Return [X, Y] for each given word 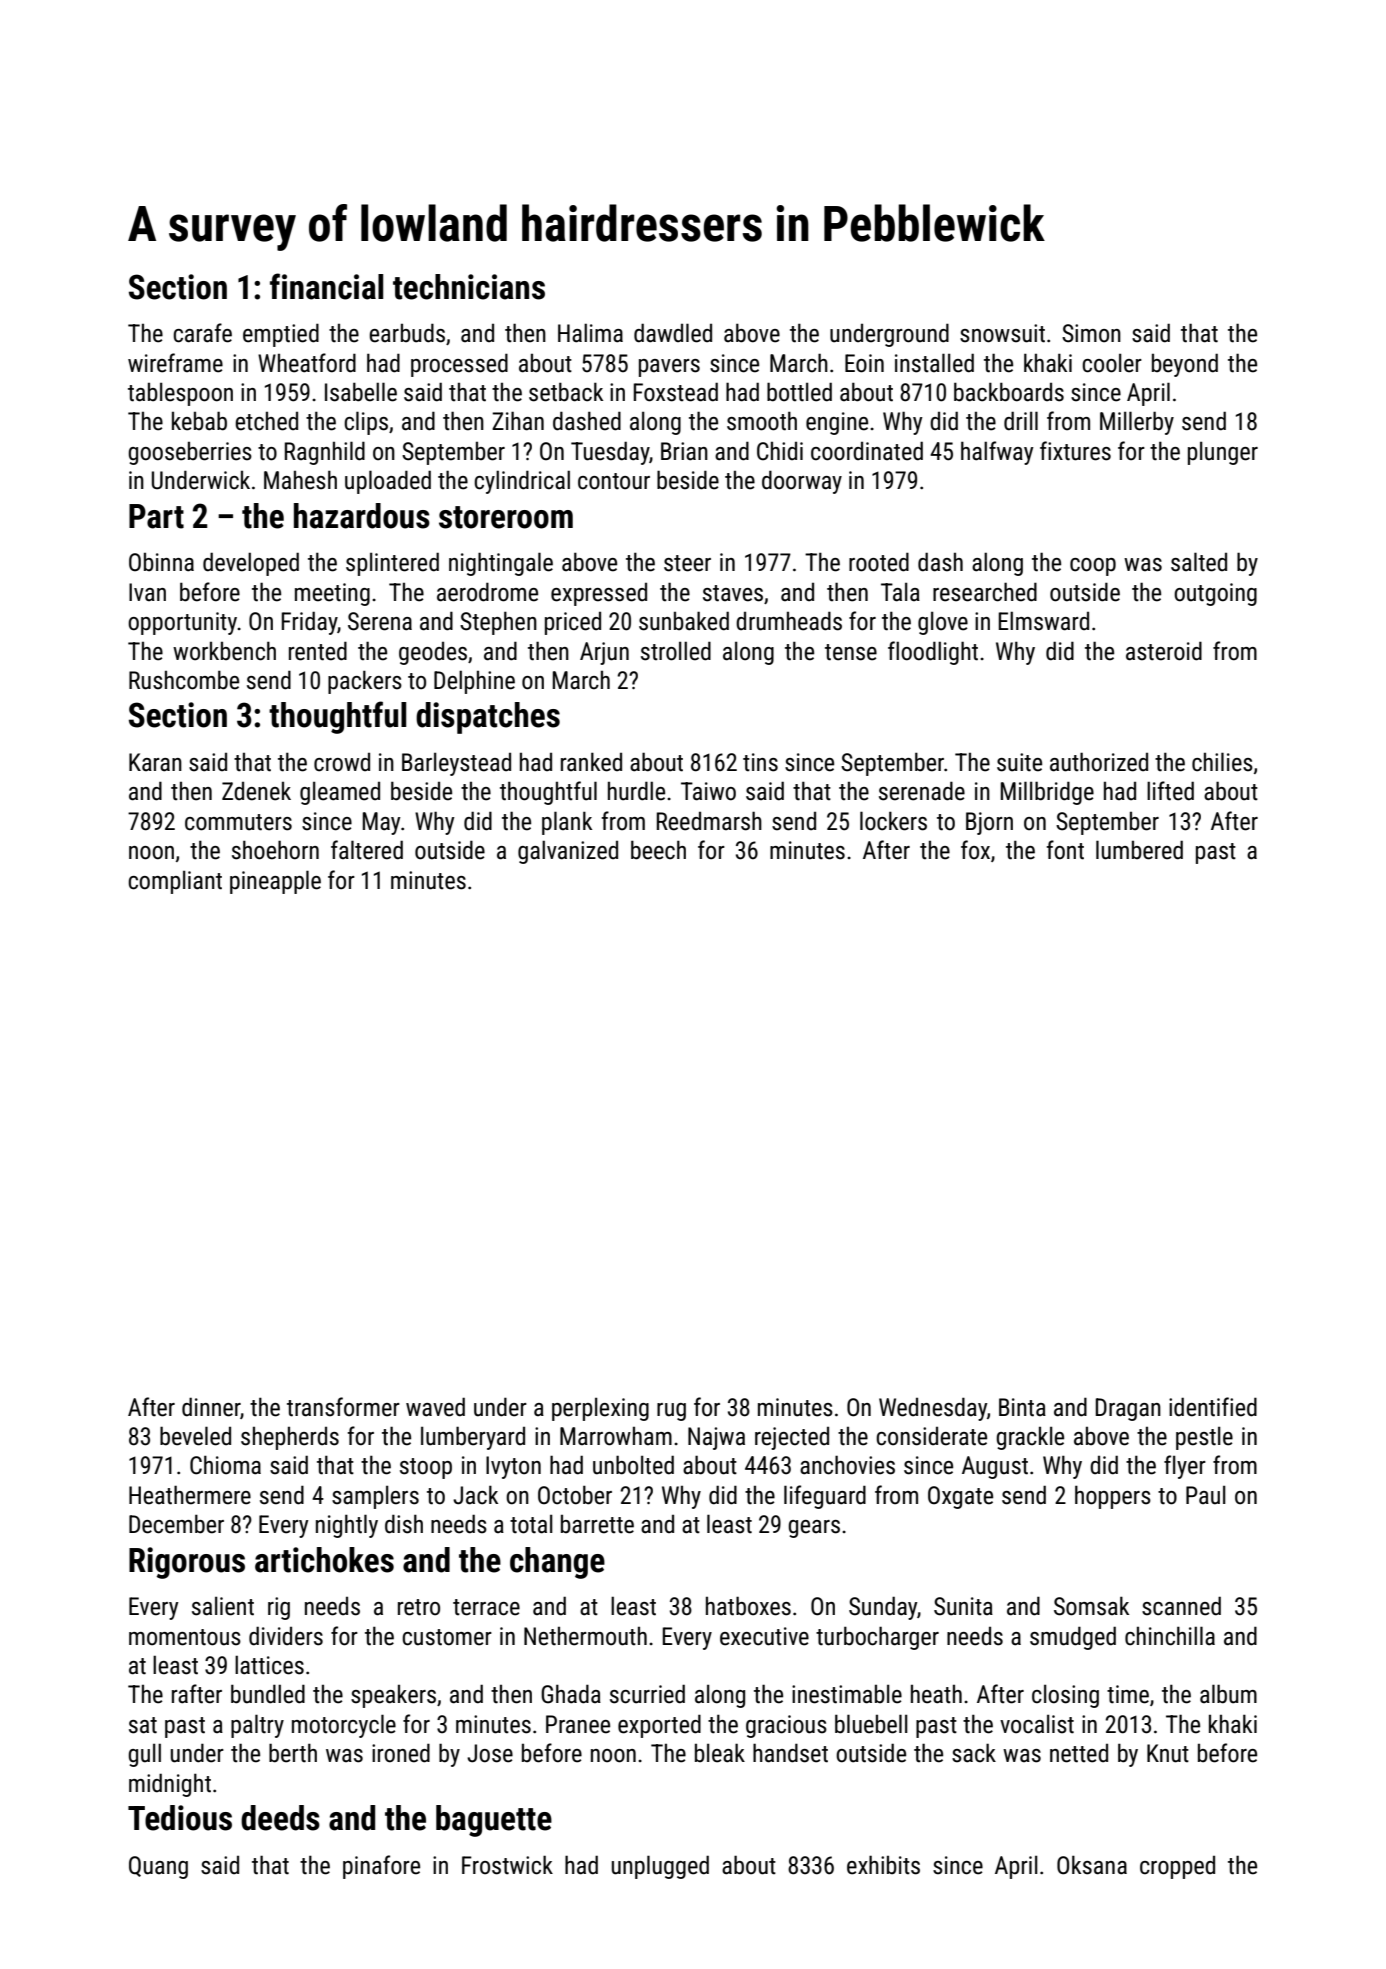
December [176, 1524]
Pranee [578, 1724]
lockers [893, 821]
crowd [342, 762]
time [1128, 1694]
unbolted [633, 1465]
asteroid [1164, 651]
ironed [401, 1753]
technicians [469, 287]
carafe [202, 333]
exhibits [883, 1865]
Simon [1091, 333]
